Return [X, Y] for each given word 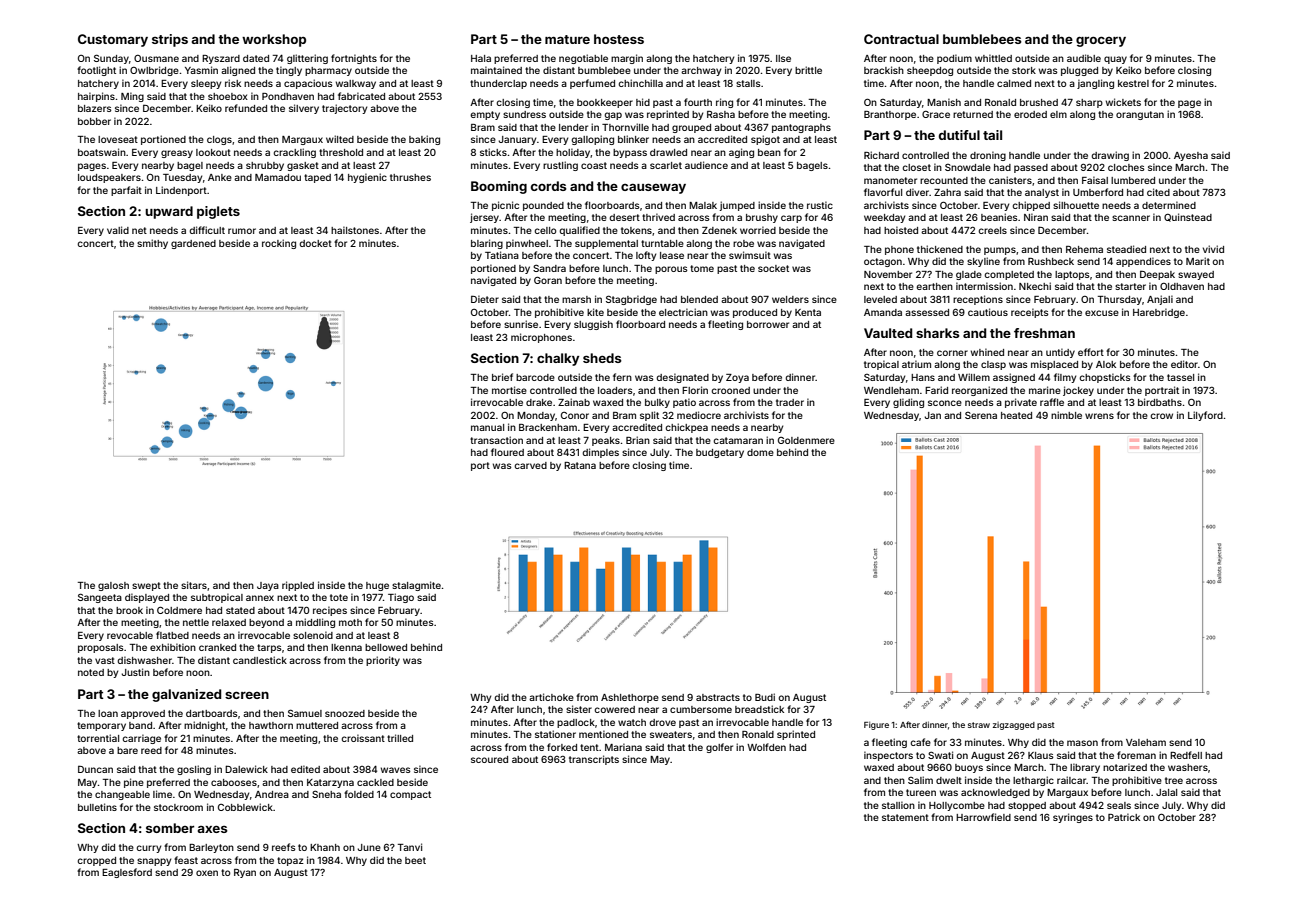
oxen [207, 873]
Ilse [783, 58]
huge [377, 586]
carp [791, 219]
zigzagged [1014, 726]
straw [979, 725]
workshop [274, 40]
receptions [978, 300]
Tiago [401, 598]
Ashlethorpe [630, 698]
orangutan [1140, 115]
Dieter [485, 299]
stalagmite [416, 586]
